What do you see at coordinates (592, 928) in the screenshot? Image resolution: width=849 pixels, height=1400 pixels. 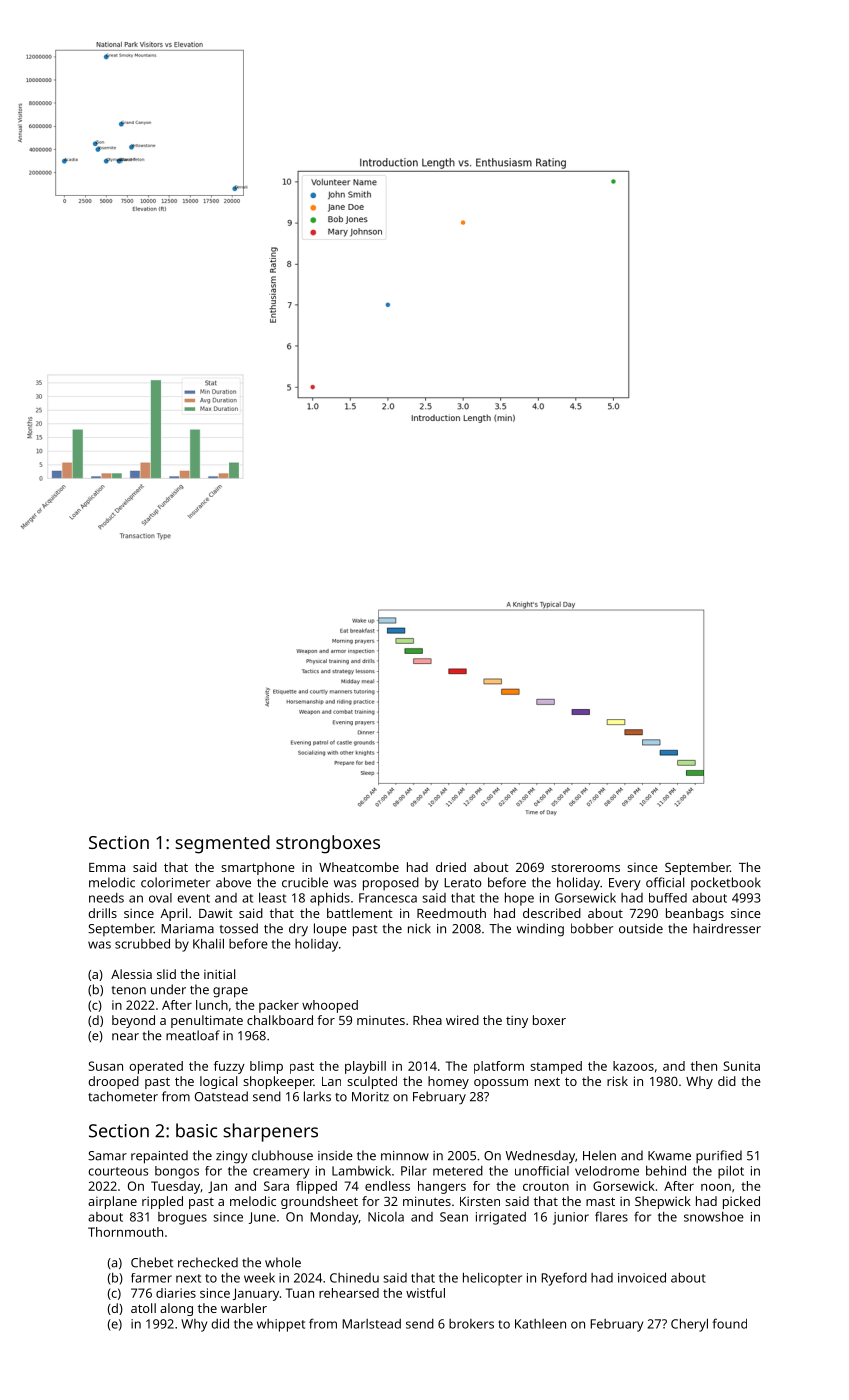 I see `bobber` at bounding box center [592, 928].
